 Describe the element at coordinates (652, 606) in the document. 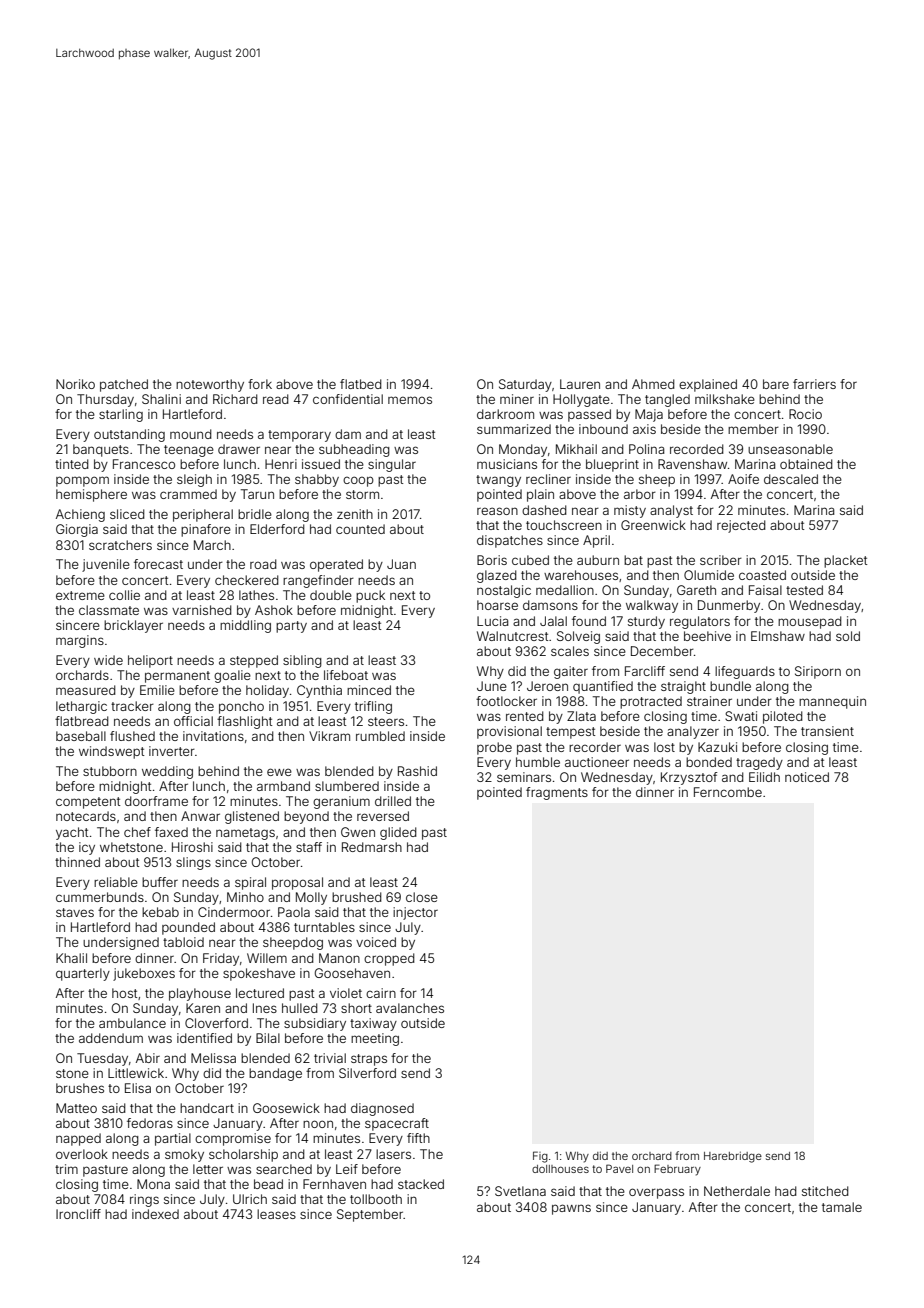

I see `walkway` at that location.
